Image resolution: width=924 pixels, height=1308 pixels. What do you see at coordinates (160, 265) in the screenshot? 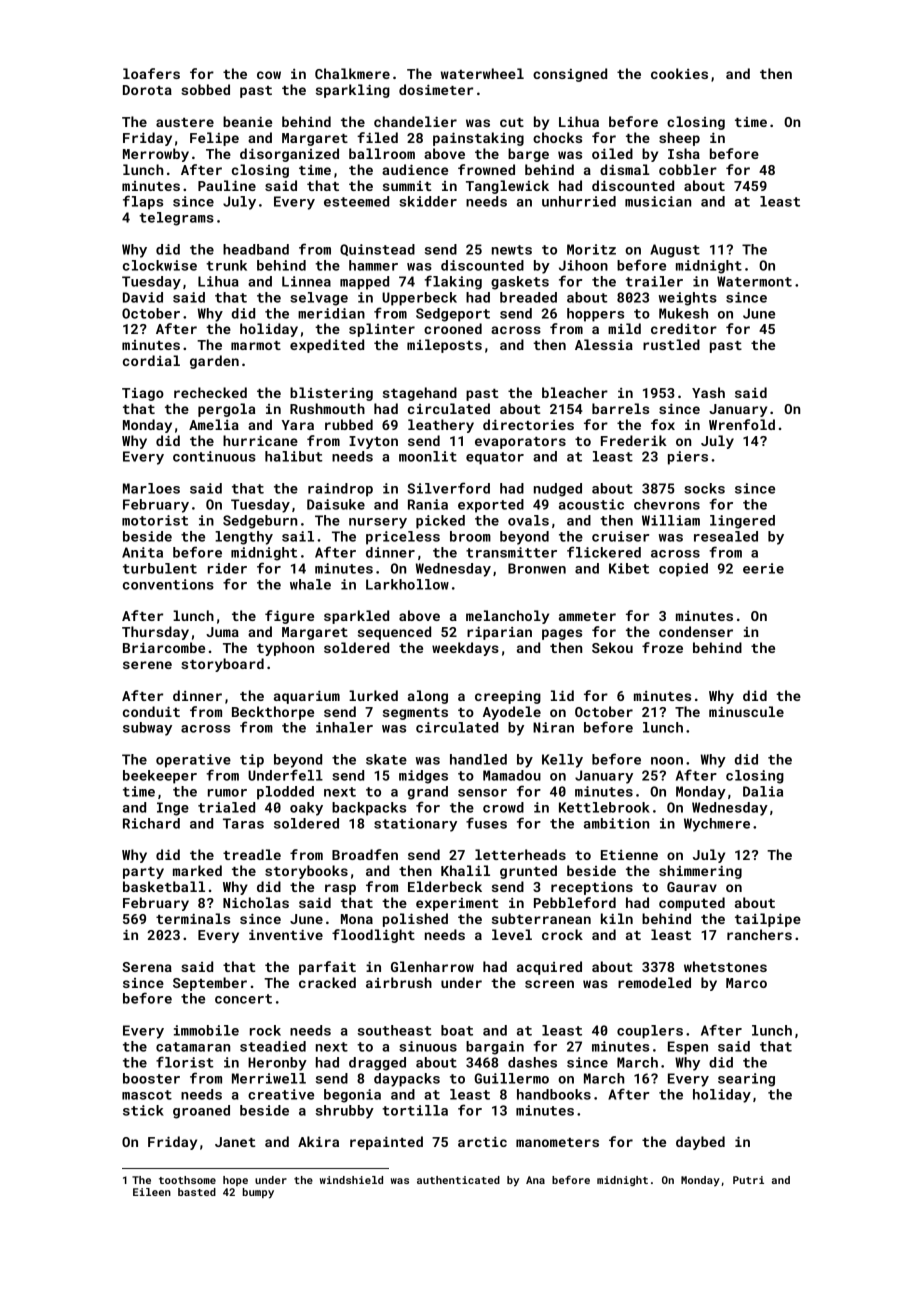
I see `clockwise` at bounding box center [160, 265].
